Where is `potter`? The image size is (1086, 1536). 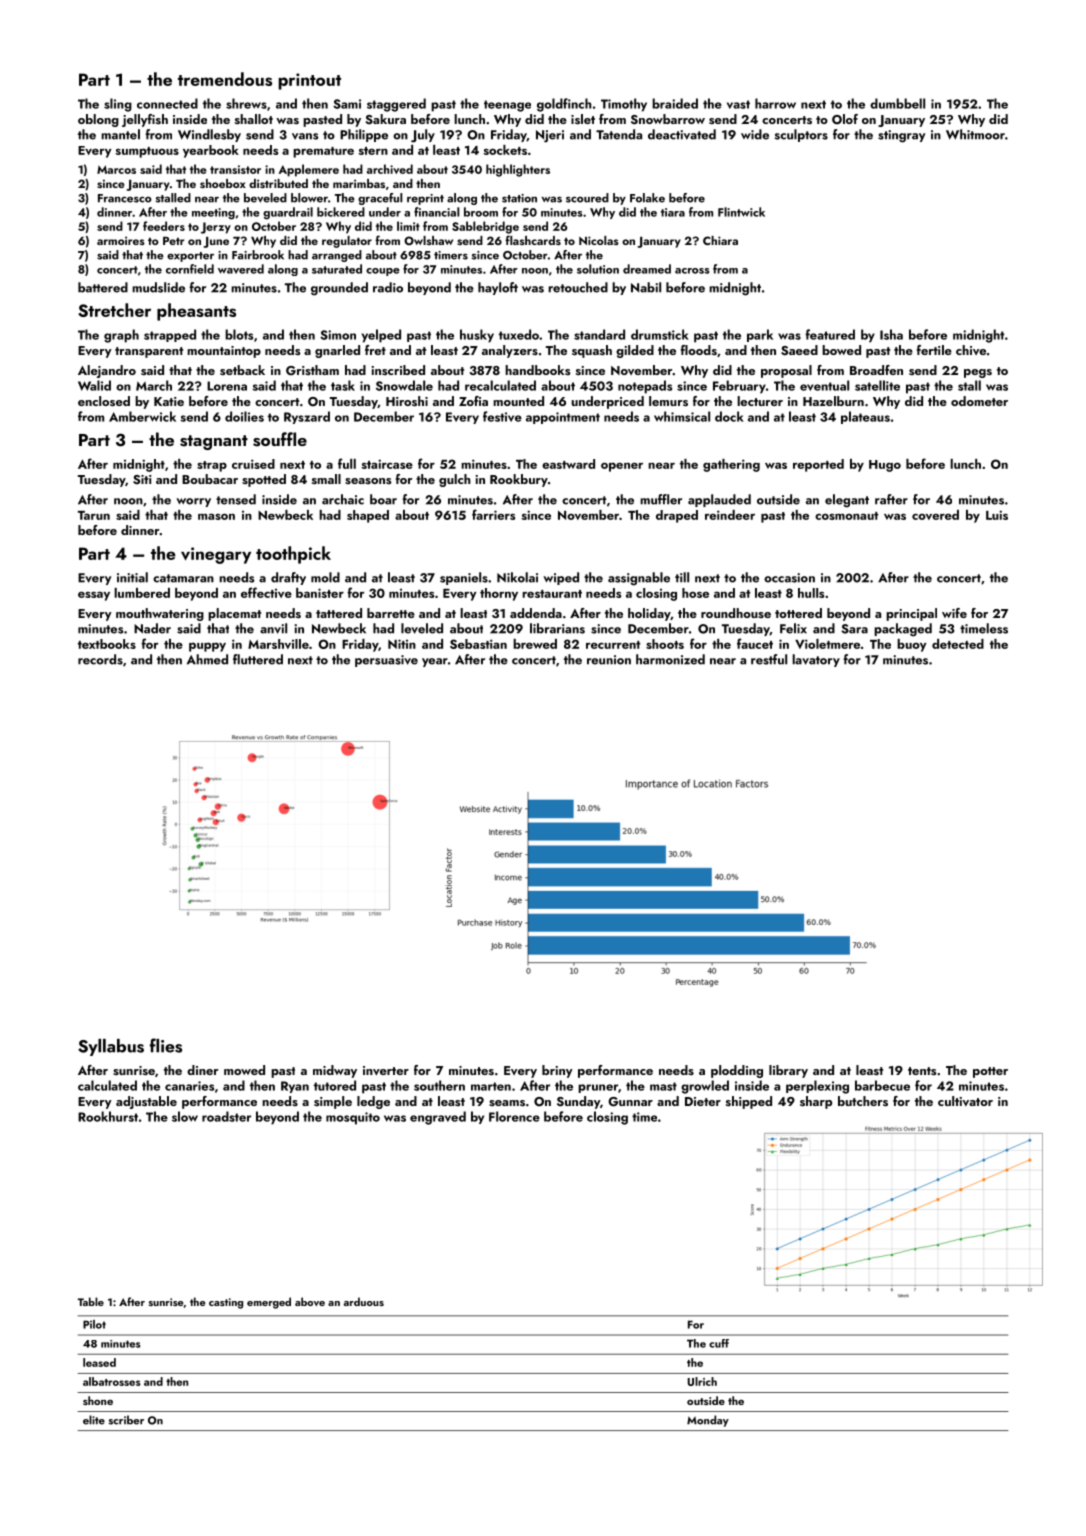
potter is located at coordinates (990, 1072).
